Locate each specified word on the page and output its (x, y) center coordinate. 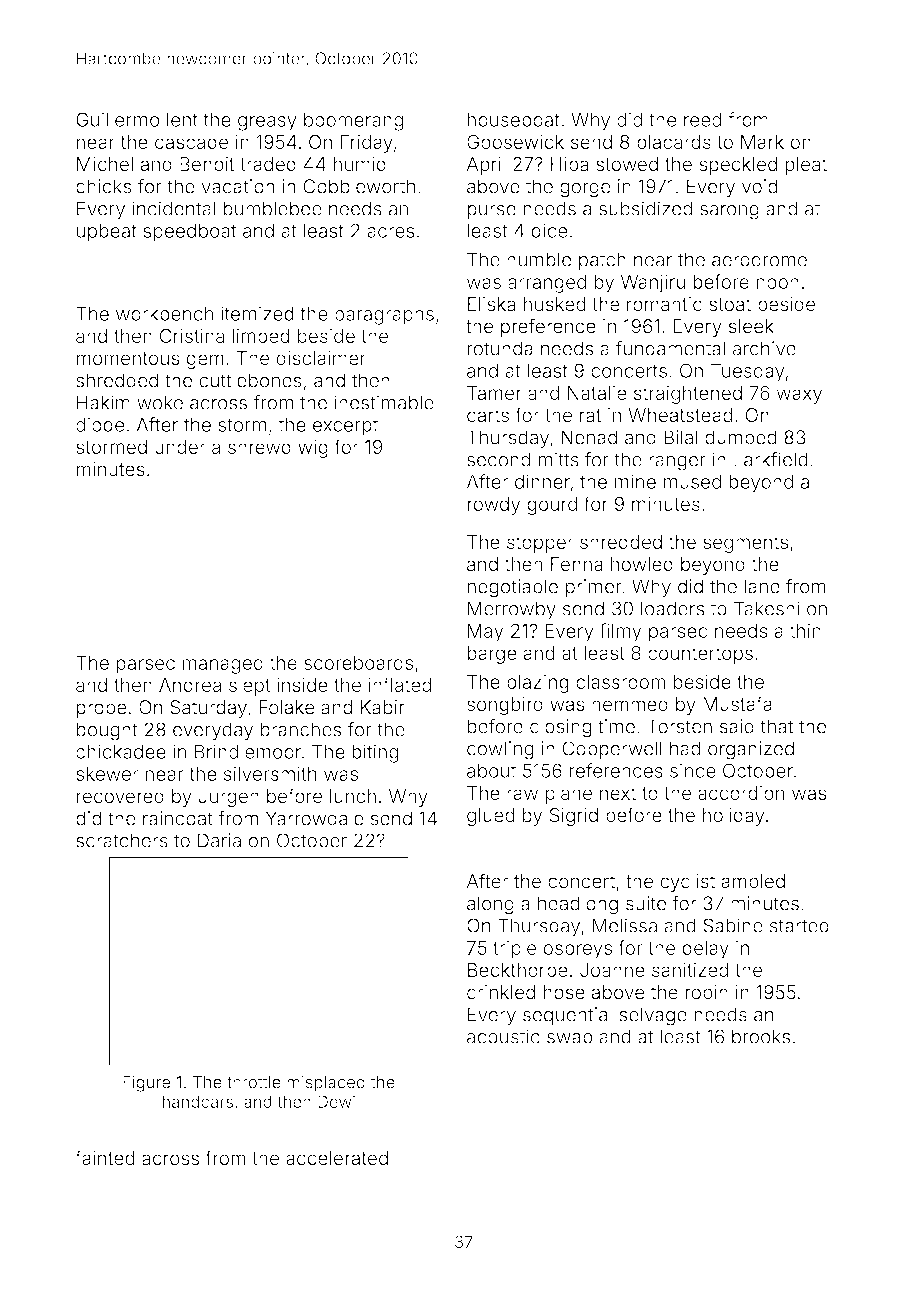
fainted (105, 1157)
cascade (191, 142)
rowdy (493, 506)
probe (102, 709)
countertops (700, 655)
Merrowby (512, 610)
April (485, 166)
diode (100, 424)
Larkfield (771, 459)
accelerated (337, 1158)
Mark (762, 142)
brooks (761, 1036)
